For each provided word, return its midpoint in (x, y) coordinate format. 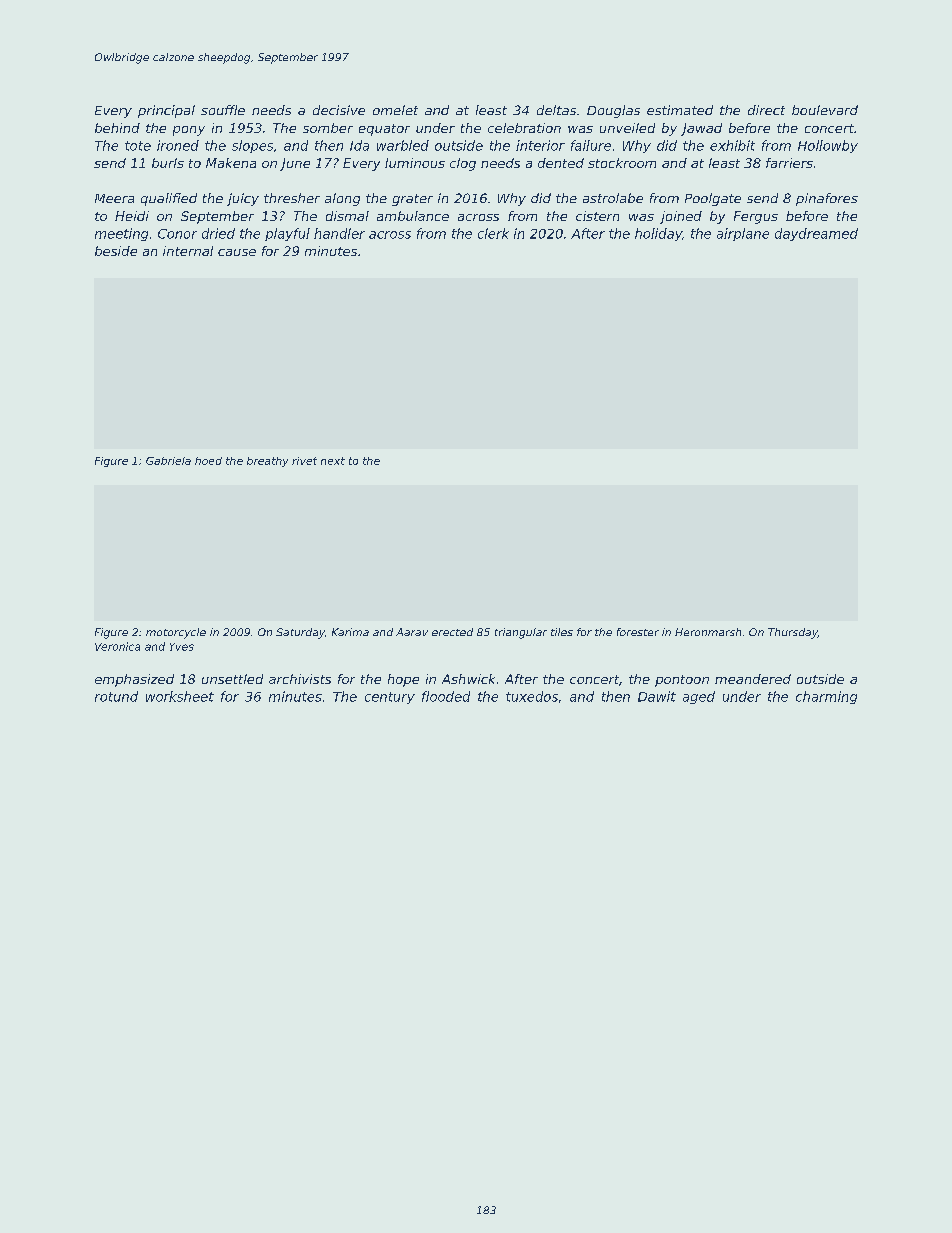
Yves (182, 647)
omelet (395, 110)
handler (339, 233)
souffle (223, 110)
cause (237, 252)
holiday (658, 234)
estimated (680, 110)
